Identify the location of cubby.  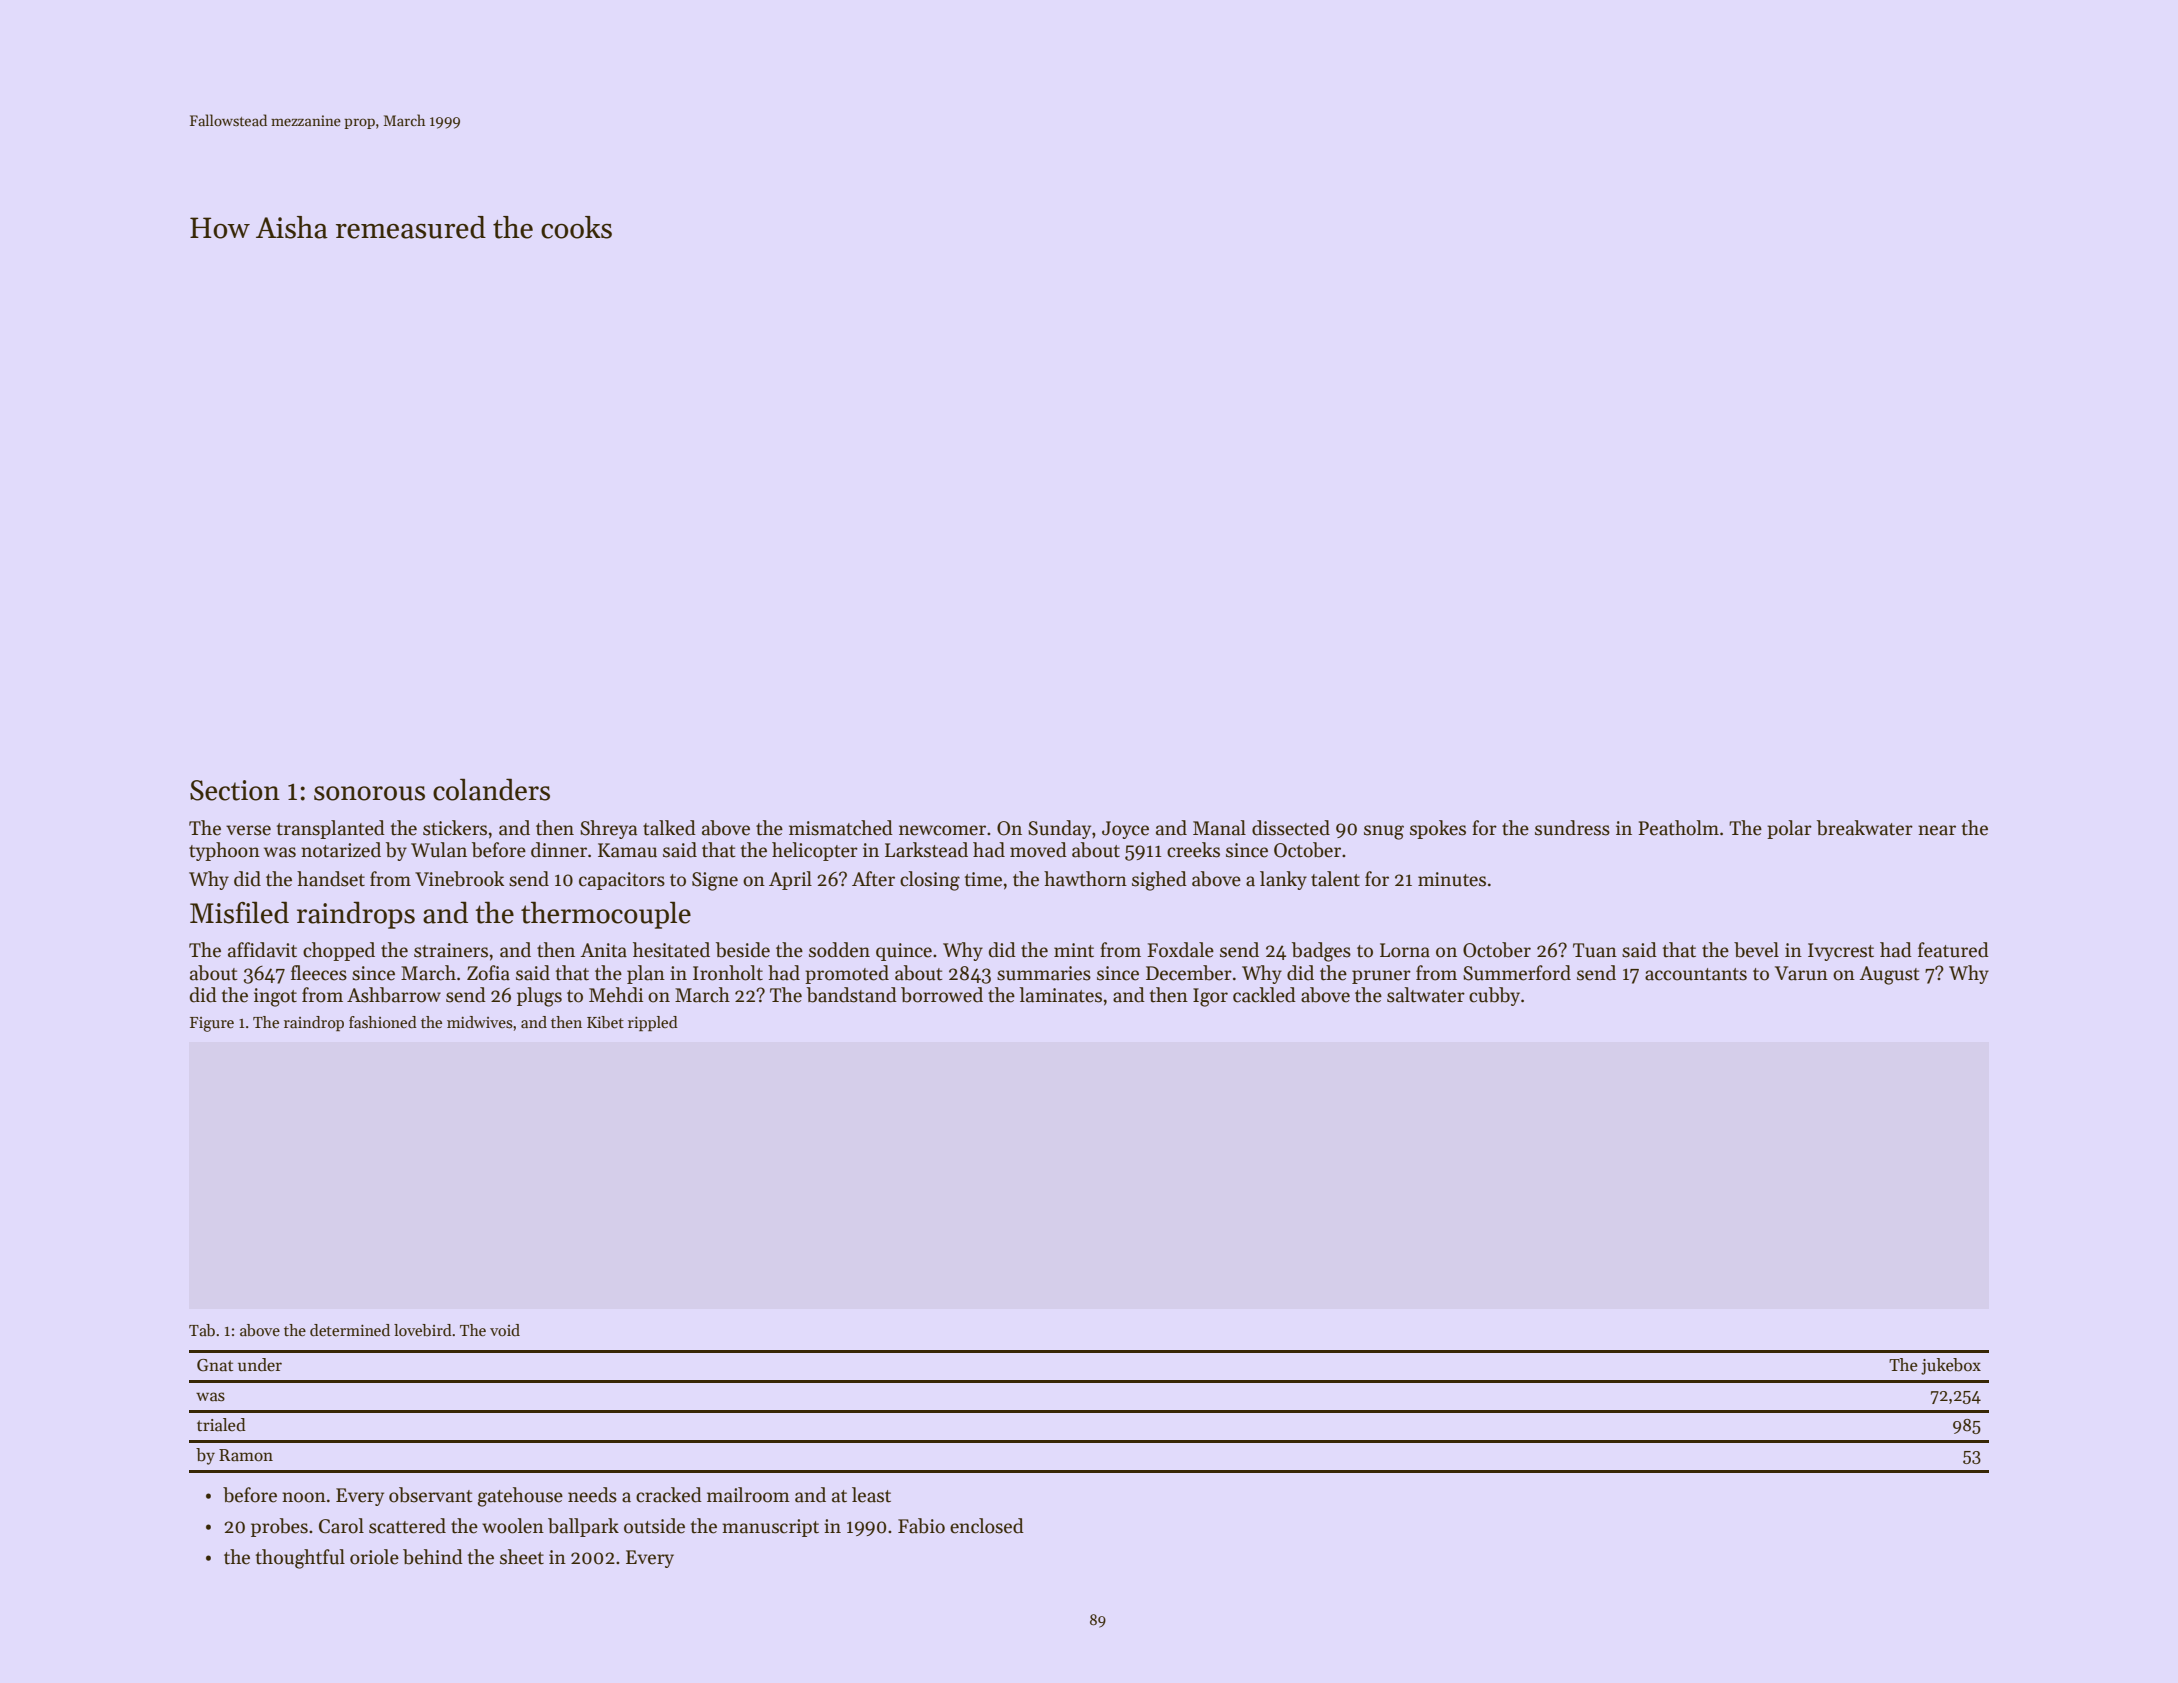
(1494, 996).
